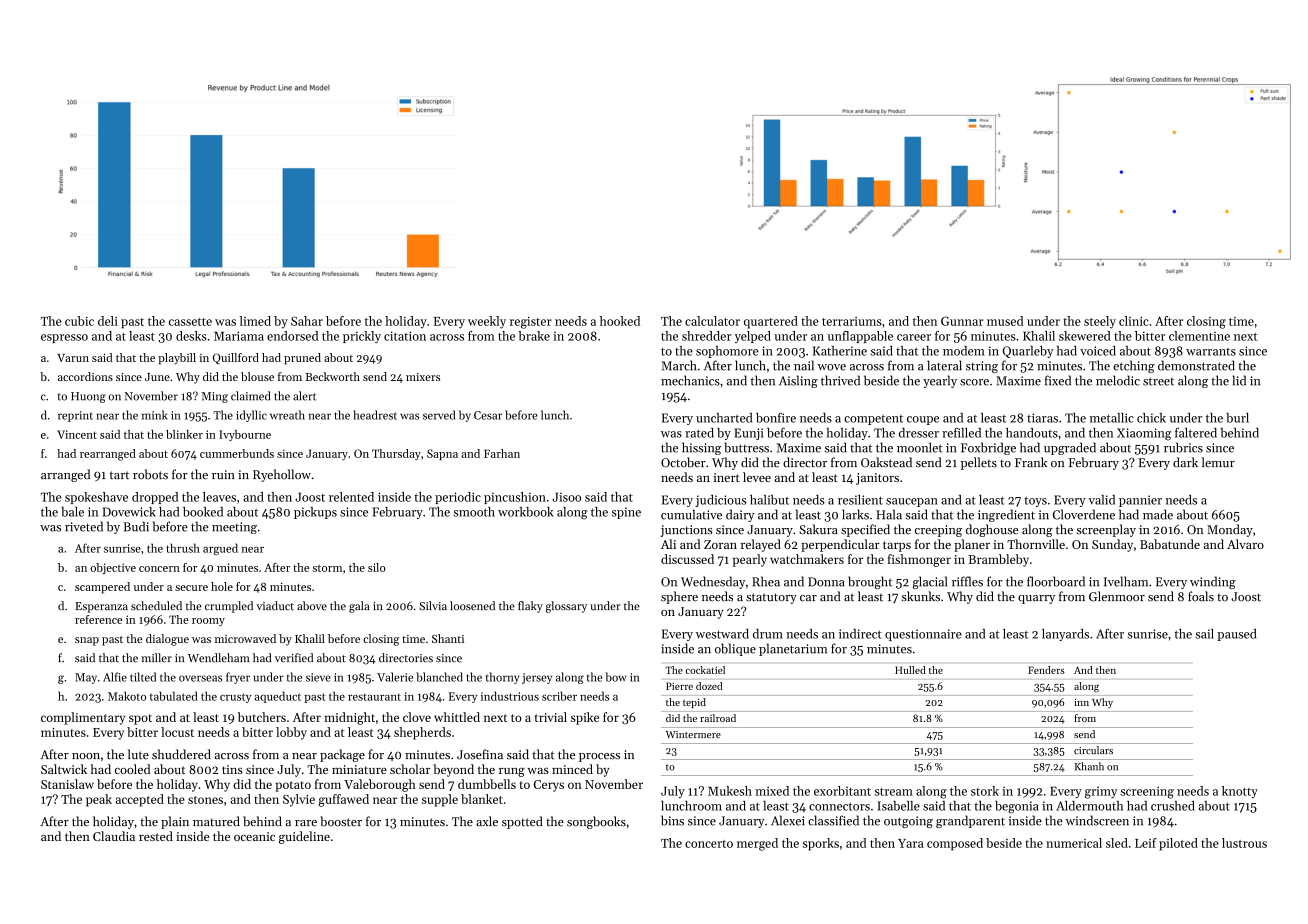 Image resolution: width=1308 pixels, height=924 pixels. Describe the element at coordinates (693, 735) in the screenshot. I see `Wintermere` at that location.
